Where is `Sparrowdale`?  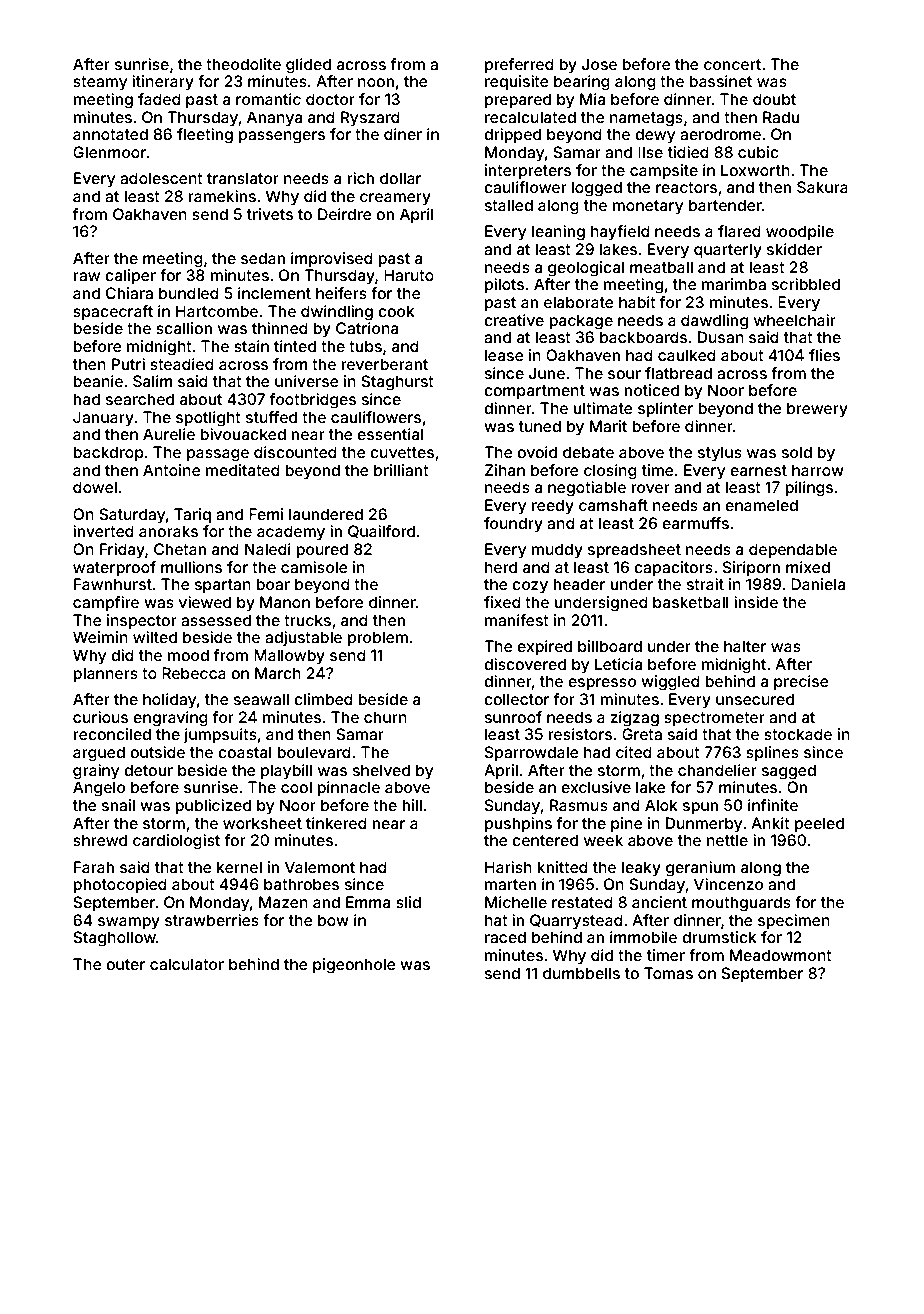
Sparrowdale is located at coordinates (532, 753).
